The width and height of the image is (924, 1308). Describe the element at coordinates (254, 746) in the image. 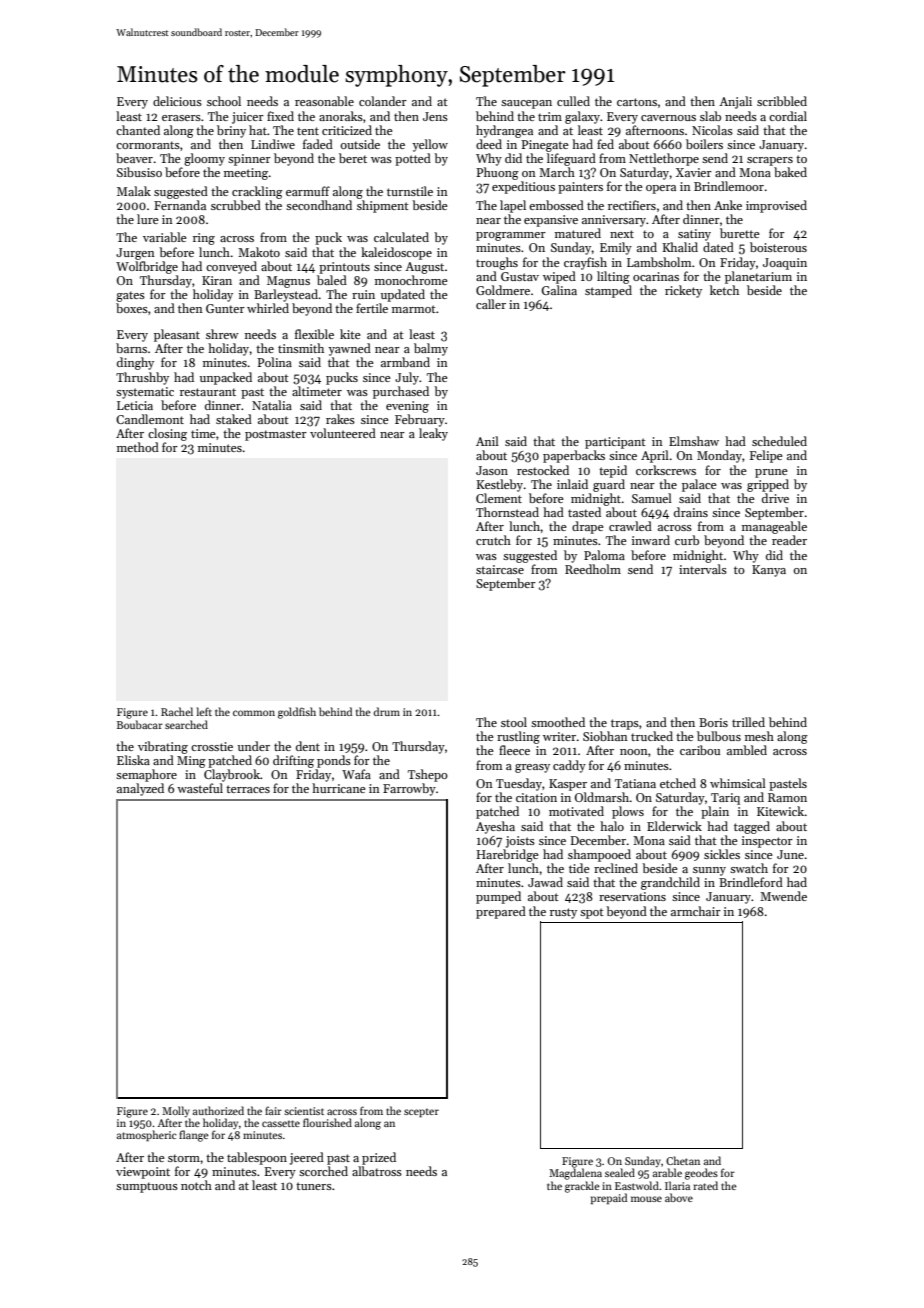

I see `under` at that location.
